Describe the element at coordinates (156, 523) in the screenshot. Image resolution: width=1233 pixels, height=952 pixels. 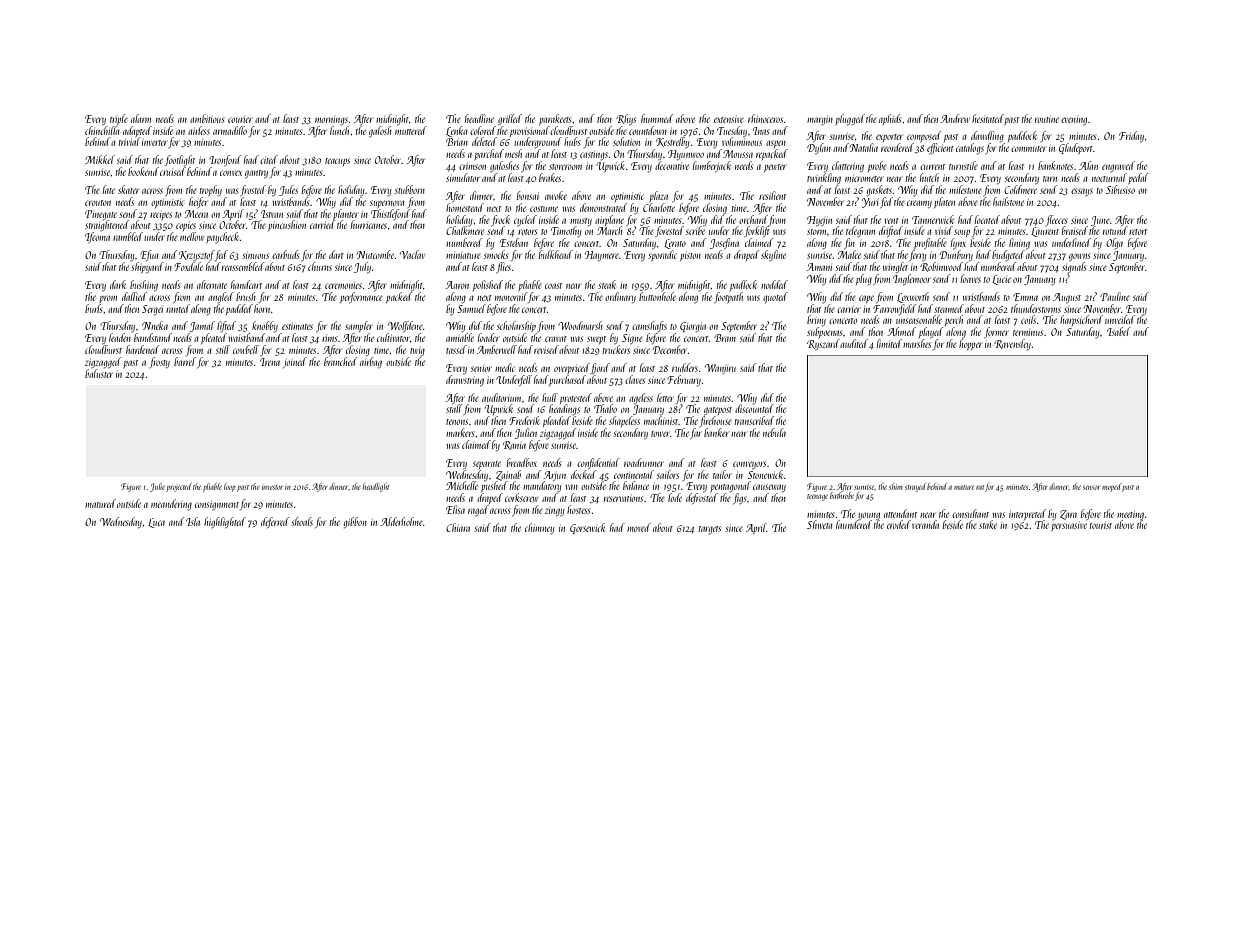
I see `Luca` at that location.
